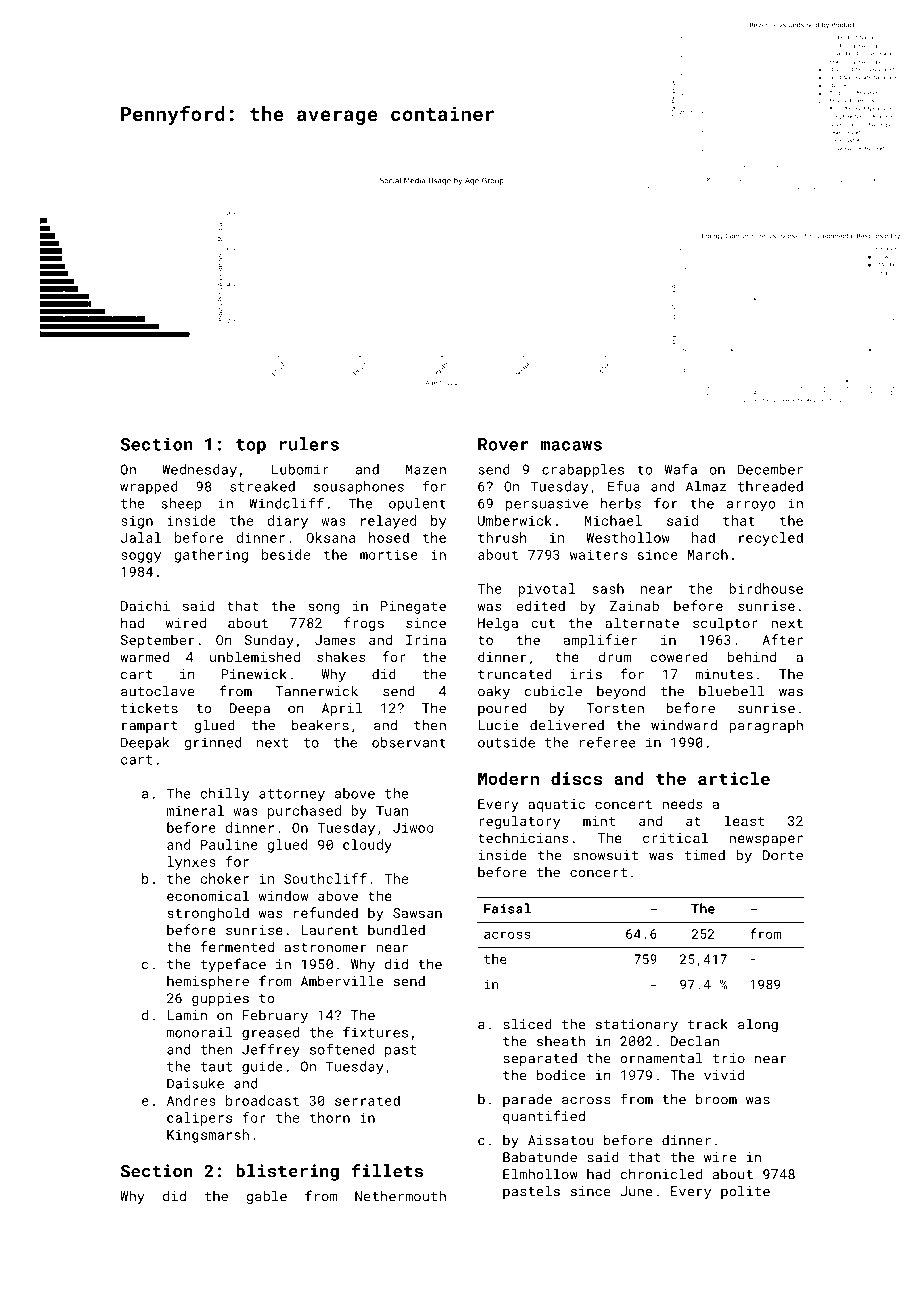  What do you see at coordinates (364, 624) in the image?
I see `frogs` at bounding box center [364, 624].
